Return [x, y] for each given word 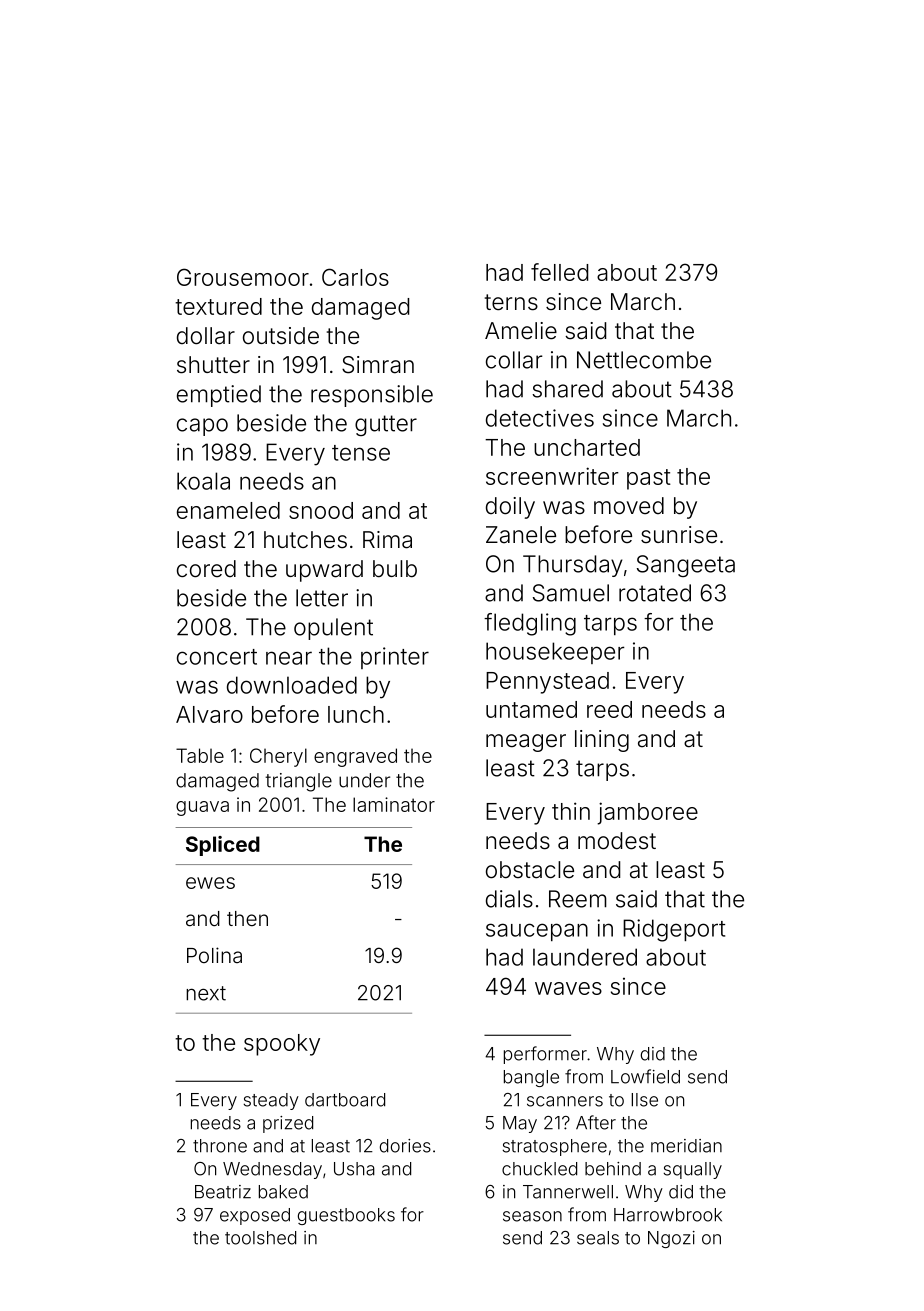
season [532, 1216]
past [649, 479]
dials [509, 899]
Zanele [521, 535]
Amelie [521, 331]
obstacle [530, 870]
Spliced [223, 846]
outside [281, 336]
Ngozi [671, 1239]
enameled [228, 510]
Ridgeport [674, 930]
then [247, 918]
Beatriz [223, 1192]
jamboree [647, 813]
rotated [655, 593]
